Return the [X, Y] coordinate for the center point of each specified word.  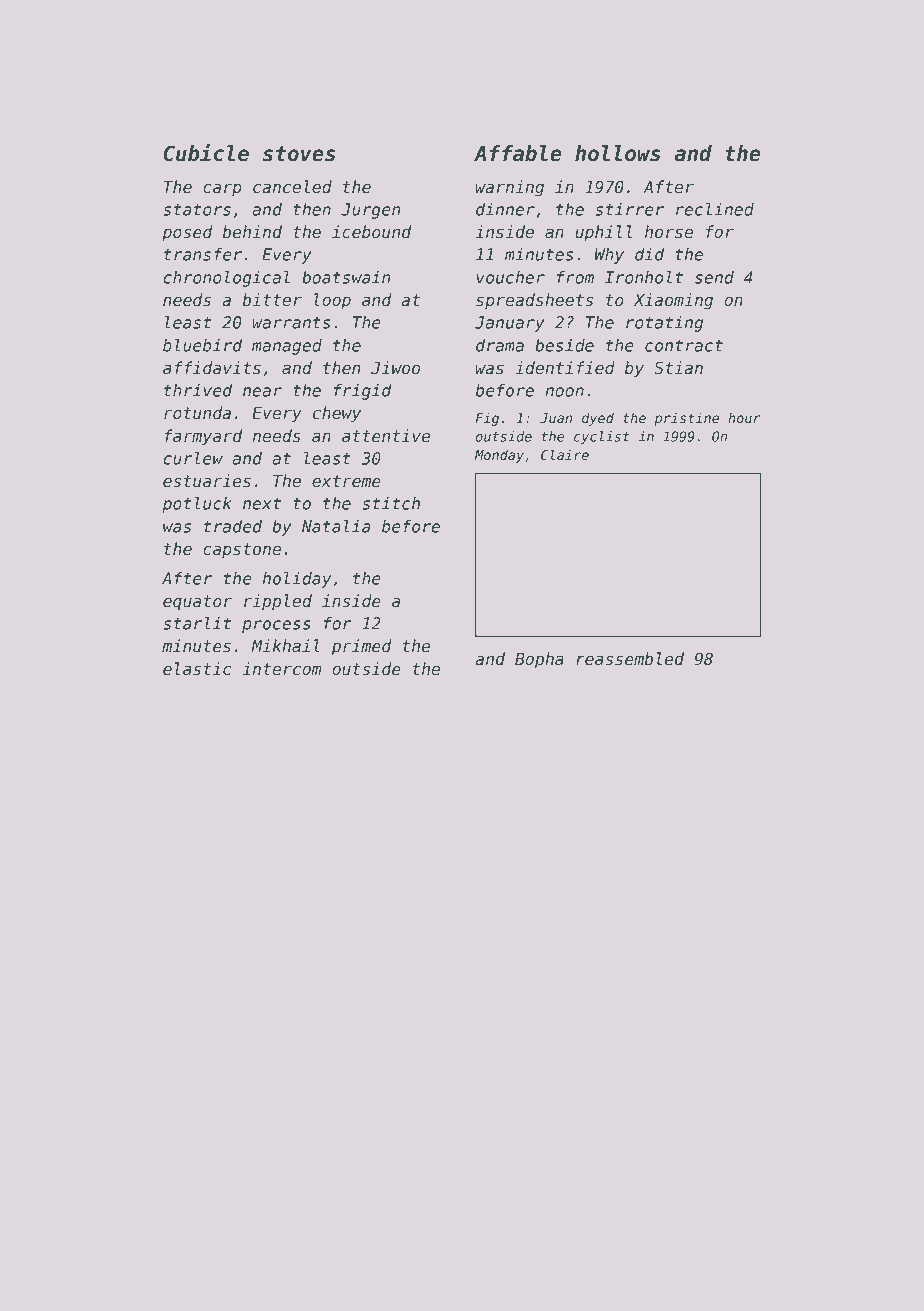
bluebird [202, 345]
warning [510, 188]
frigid [363, 392]
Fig [487, 419]
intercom [281, 669]
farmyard [203, 437]
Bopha [539, 660]
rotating [664, 324]
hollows [618, 153]
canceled [292, 187]
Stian [678, 368]
